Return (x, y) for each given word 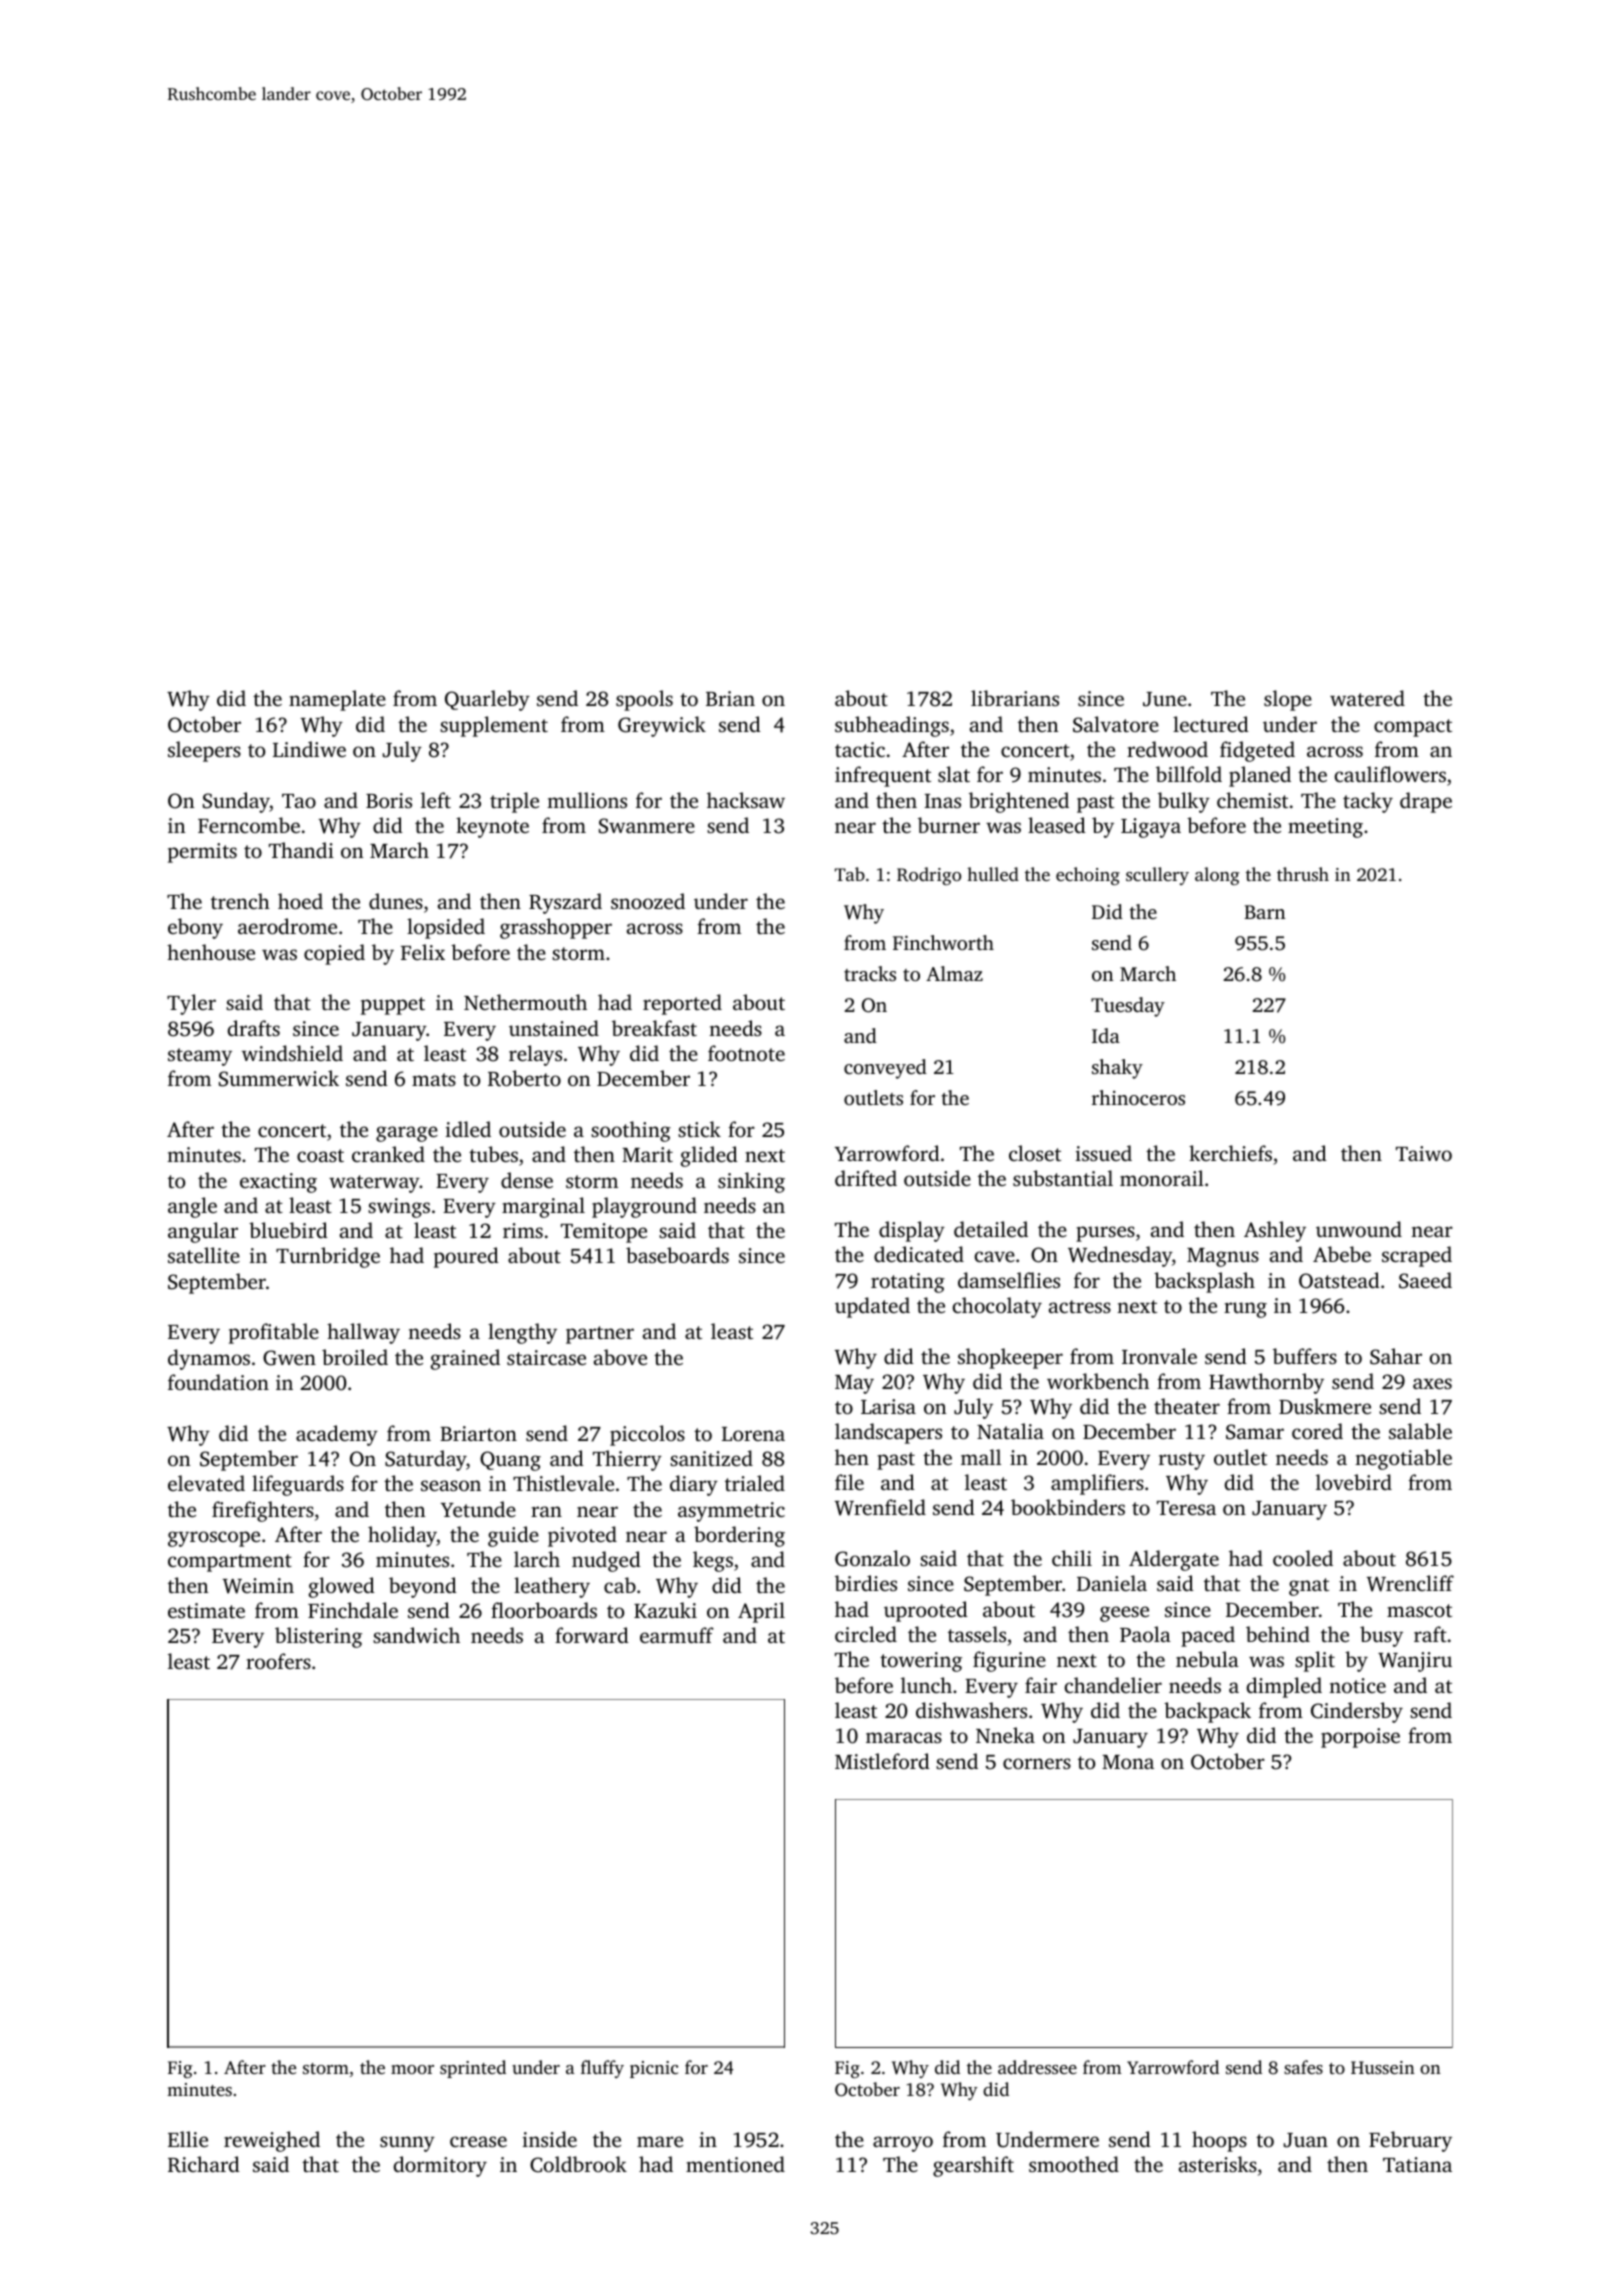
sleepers (204, 751)
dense (527, 1180)
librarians (1015, 698)
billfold (1189, 774)
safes (1303, 2067)
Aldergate (1174, 1560)
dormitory (440, 2166)
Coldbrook (578, 2164)
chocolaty (997, 1307)
